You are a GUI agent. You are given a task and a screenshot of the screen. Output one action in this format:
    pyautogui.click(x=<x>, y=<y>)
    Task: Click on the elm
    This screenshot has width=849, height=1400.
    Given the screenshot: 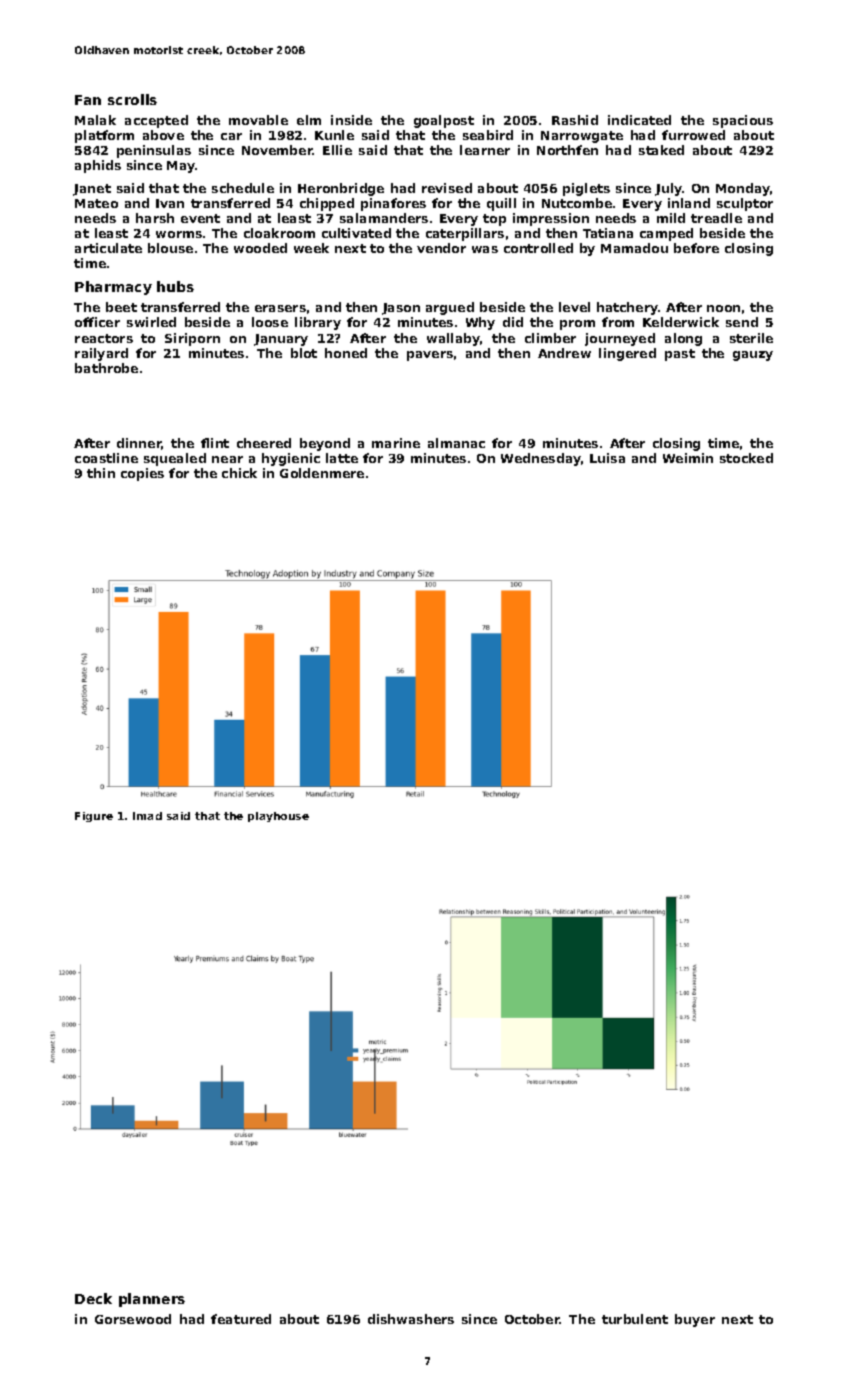 What is the action you would take?
    pyautogui.click(x=309, y=120)
